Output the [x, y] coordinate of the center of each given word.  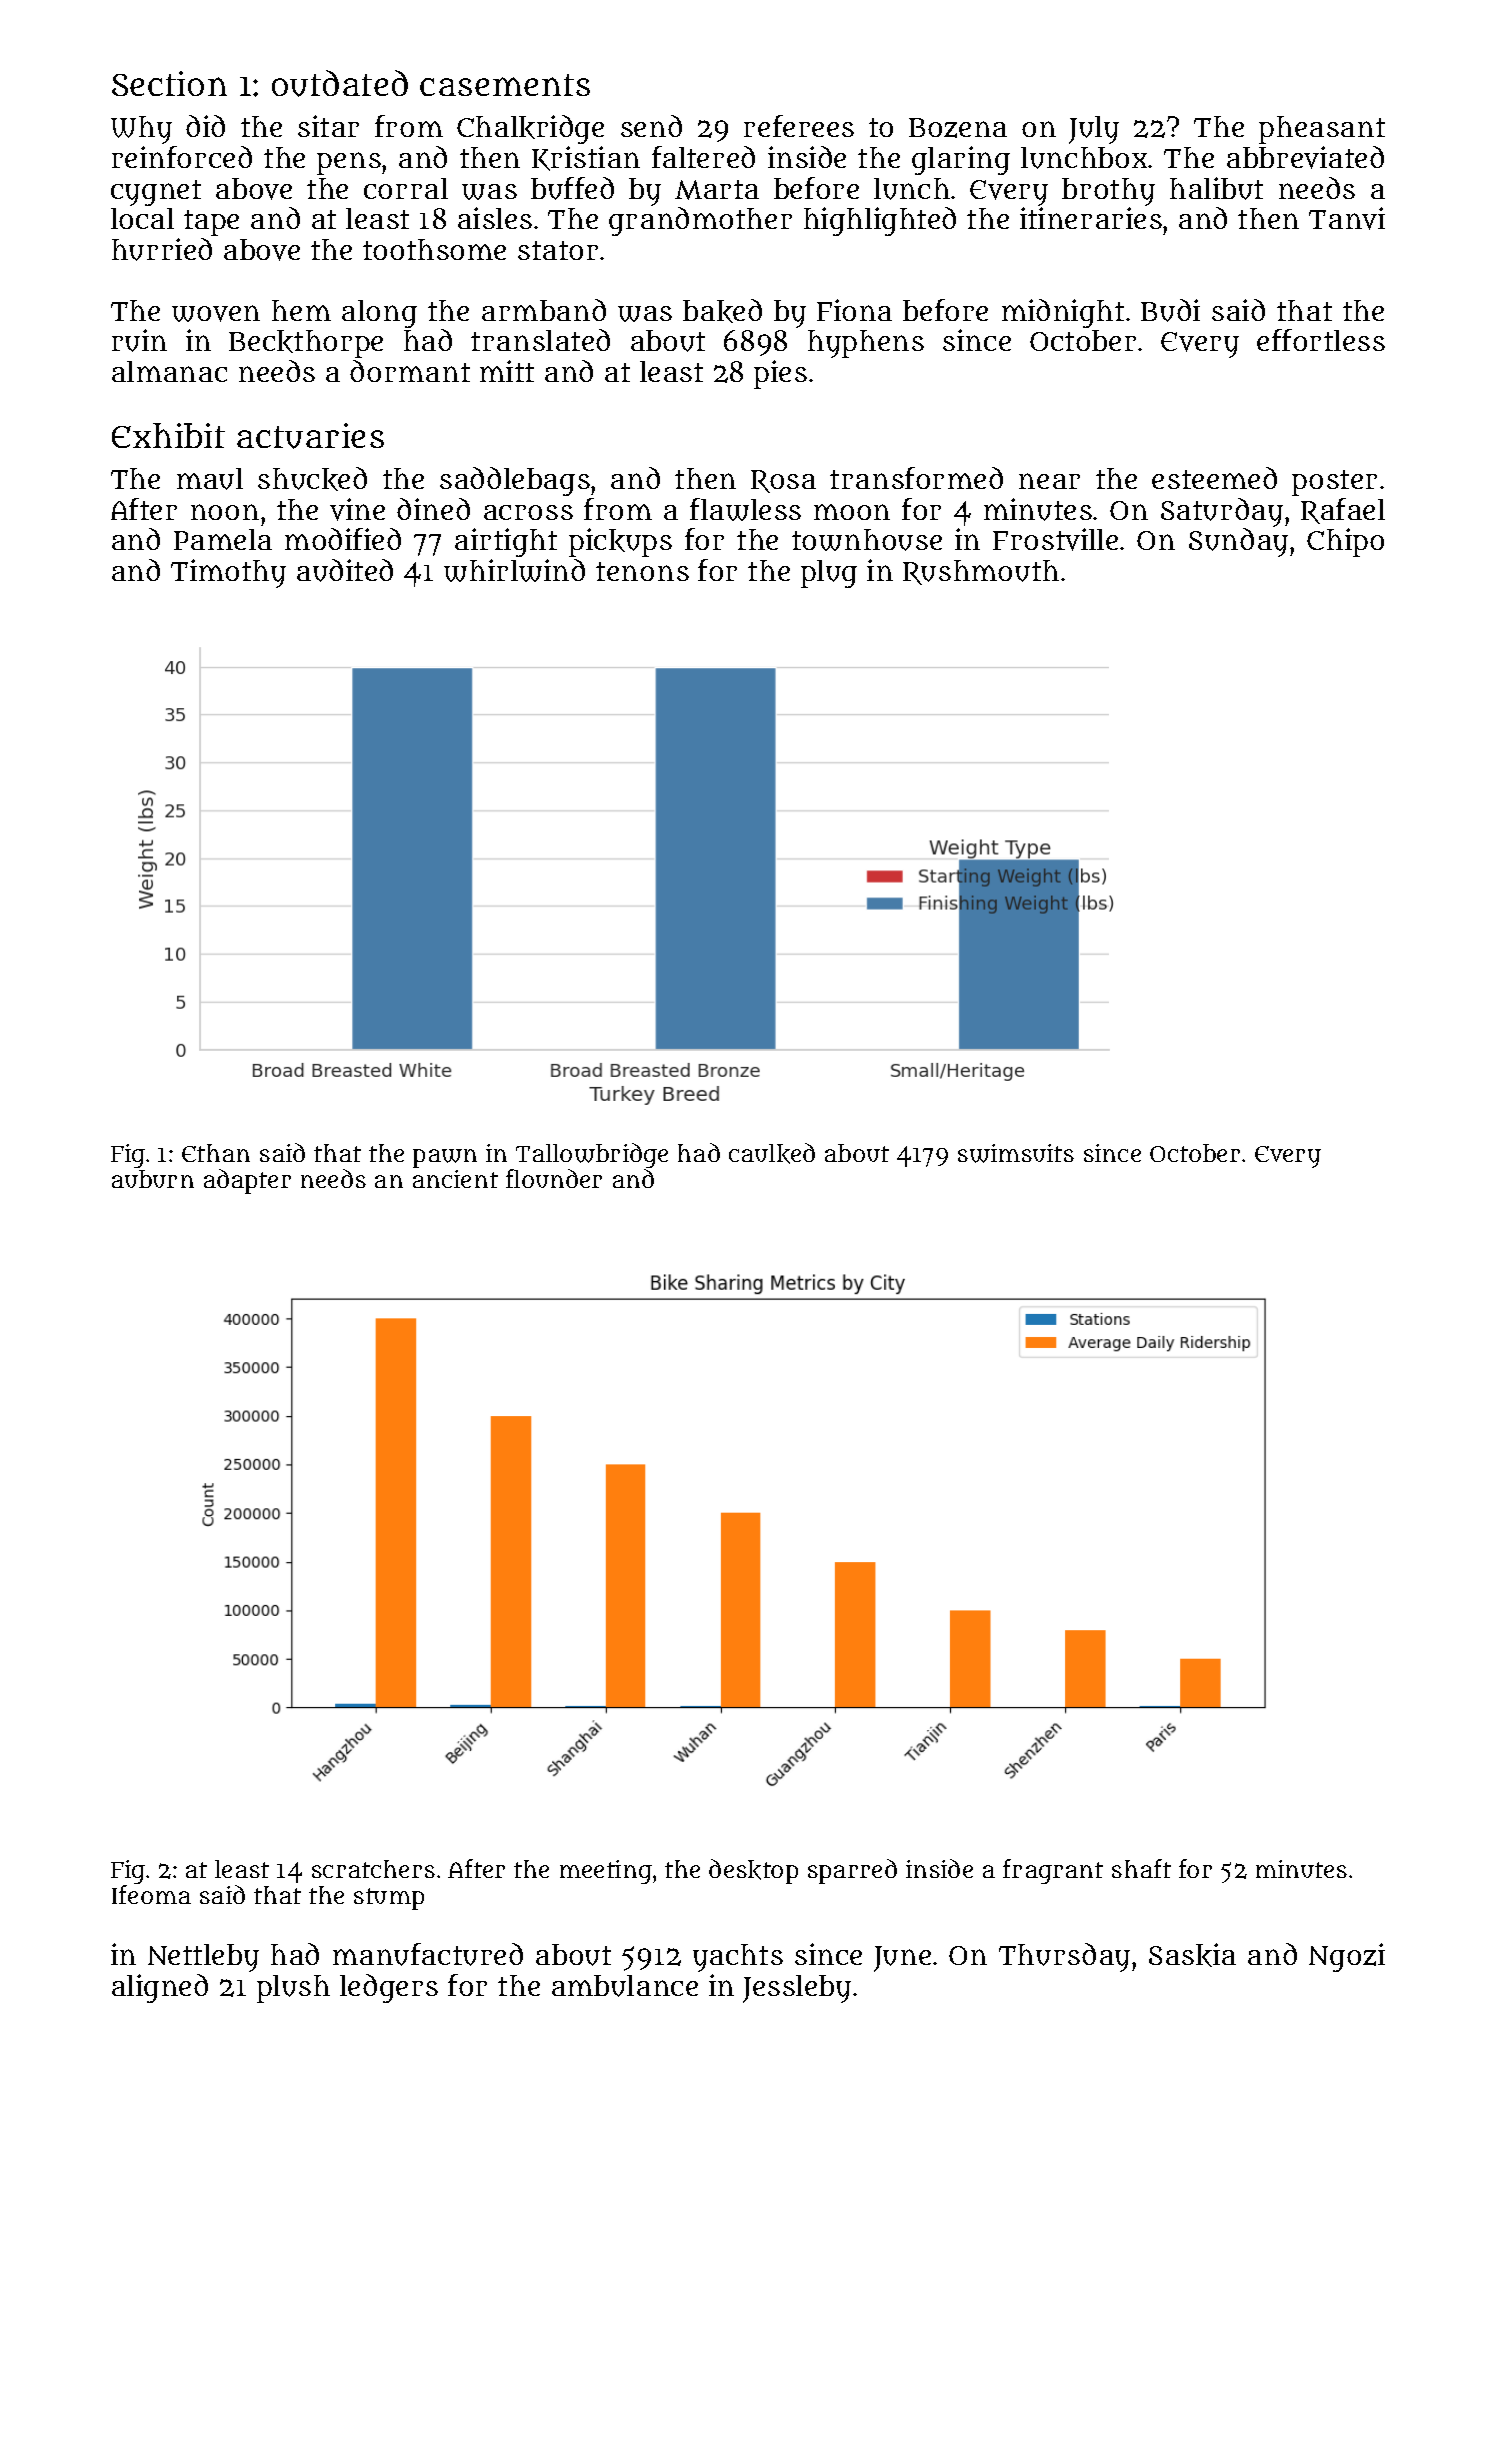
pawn [445, 1158]
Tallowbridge [592, 1155]
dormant [410, 371]
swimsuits [1016, 1153]
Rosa [783, 481]
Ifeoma [151, 1894]
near [1049, 481]
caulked [772, 1153]
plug [829, 574]
